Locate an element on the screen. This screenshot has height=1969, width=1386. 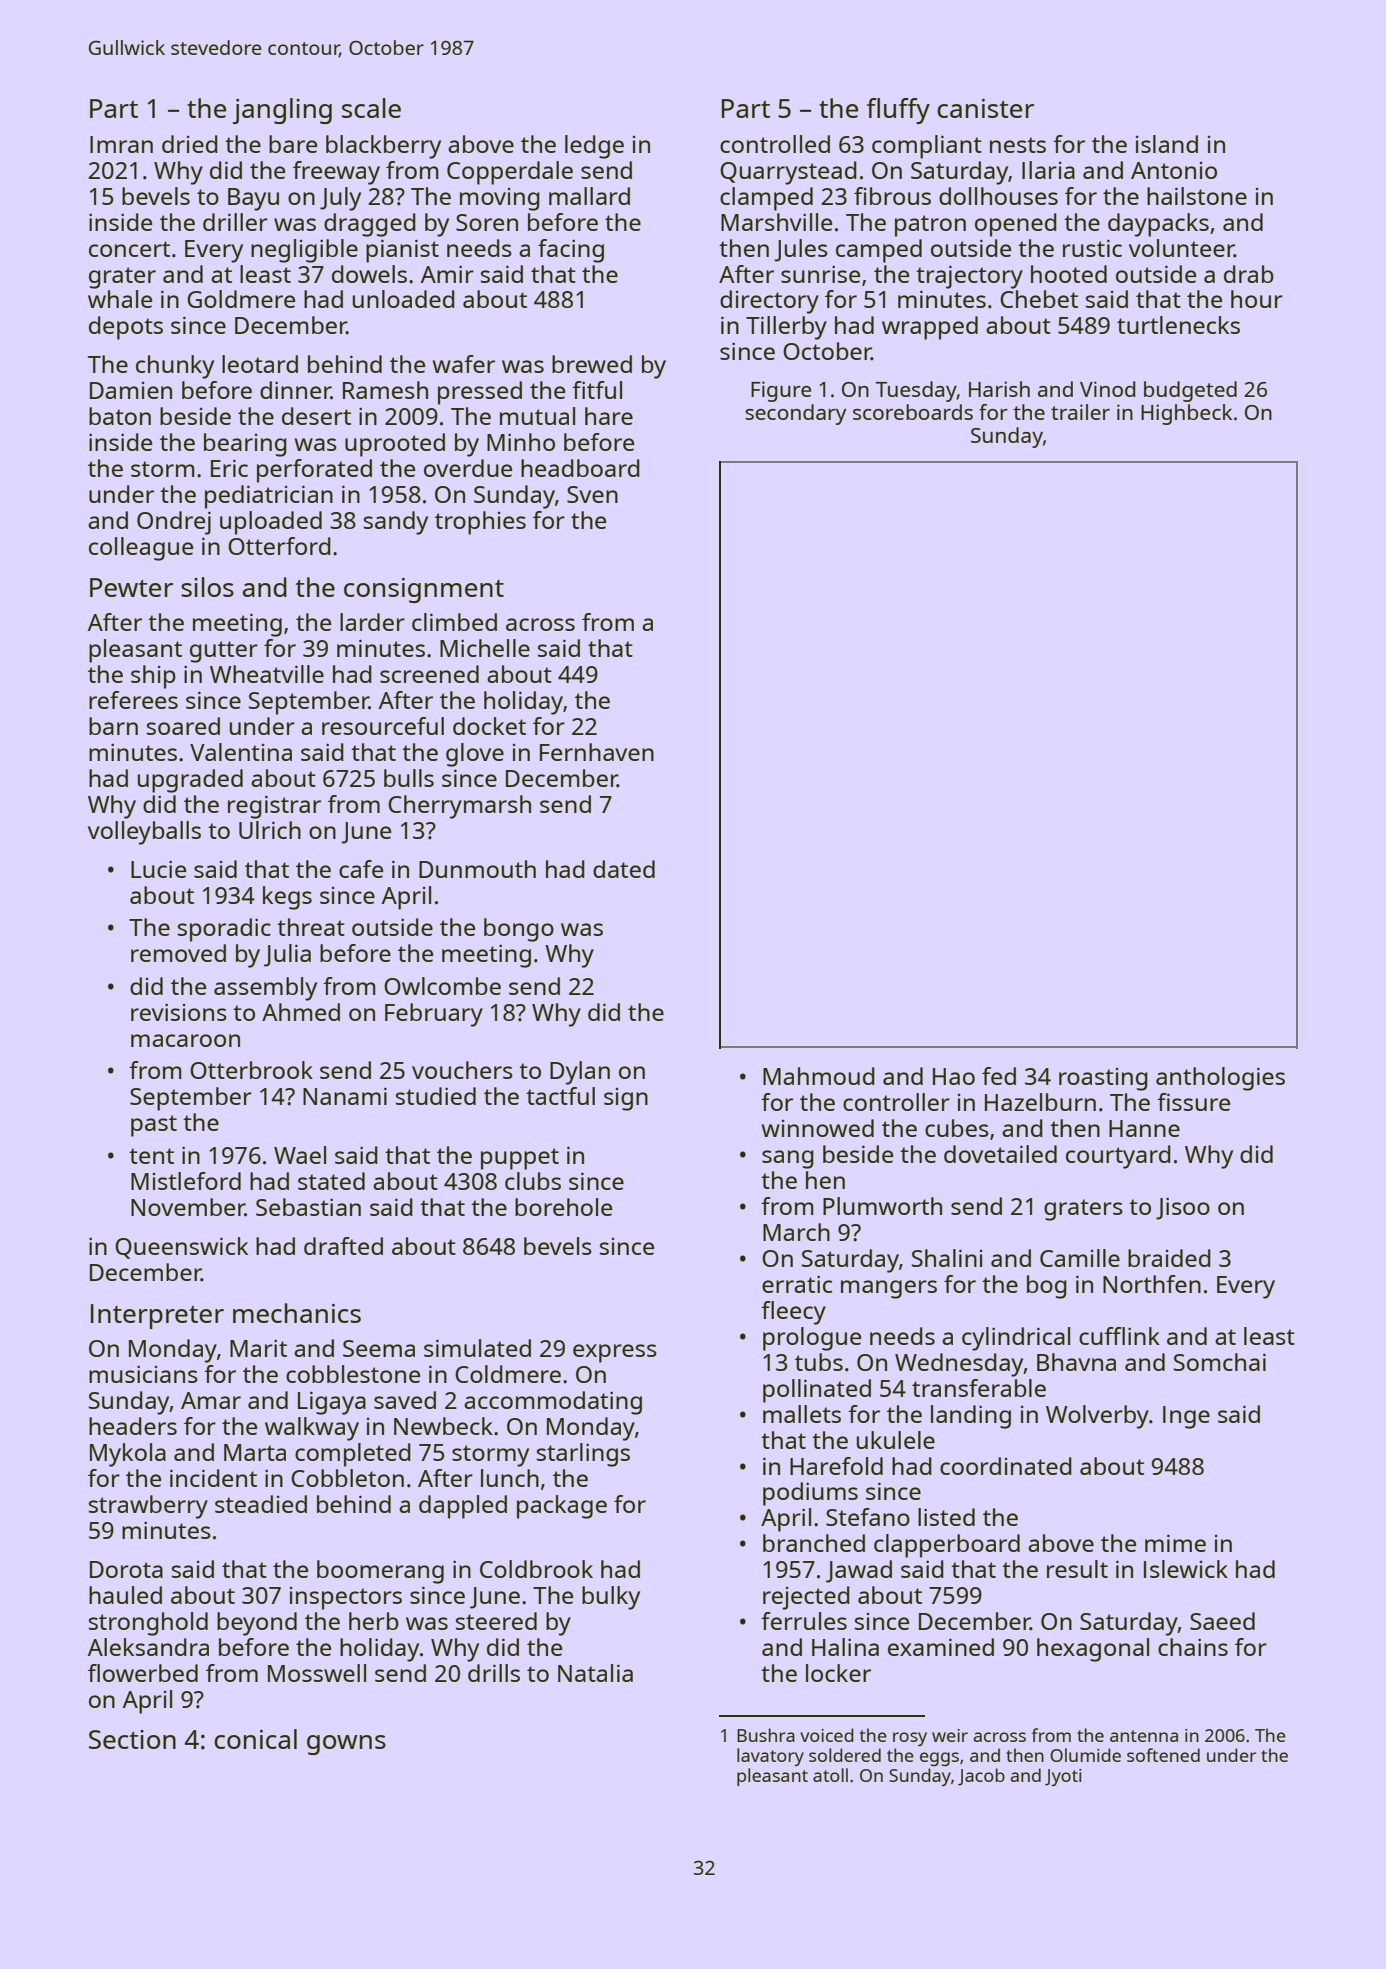
registrar is located at coordinates (274, 807).
